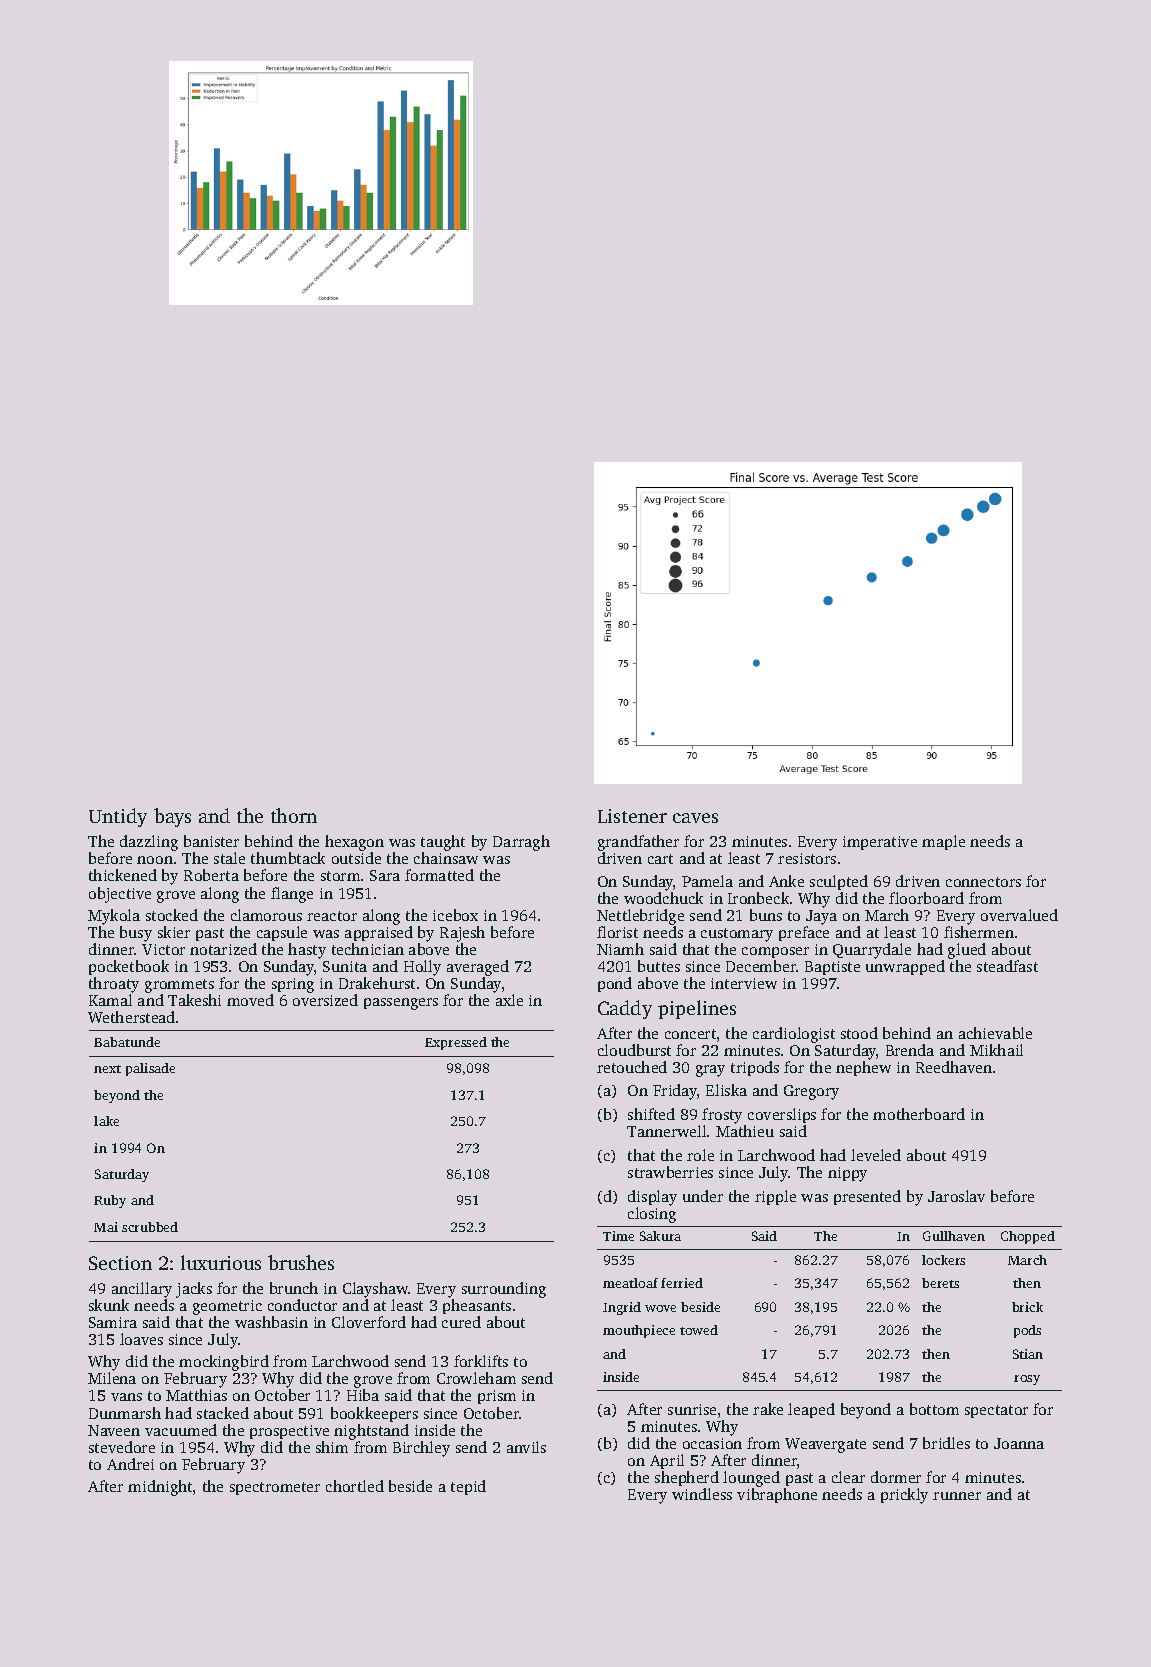  What do you see at coordinates (150, 1069) in the screenshot?
I see `palisade` at bounding box center [150, 1069].
